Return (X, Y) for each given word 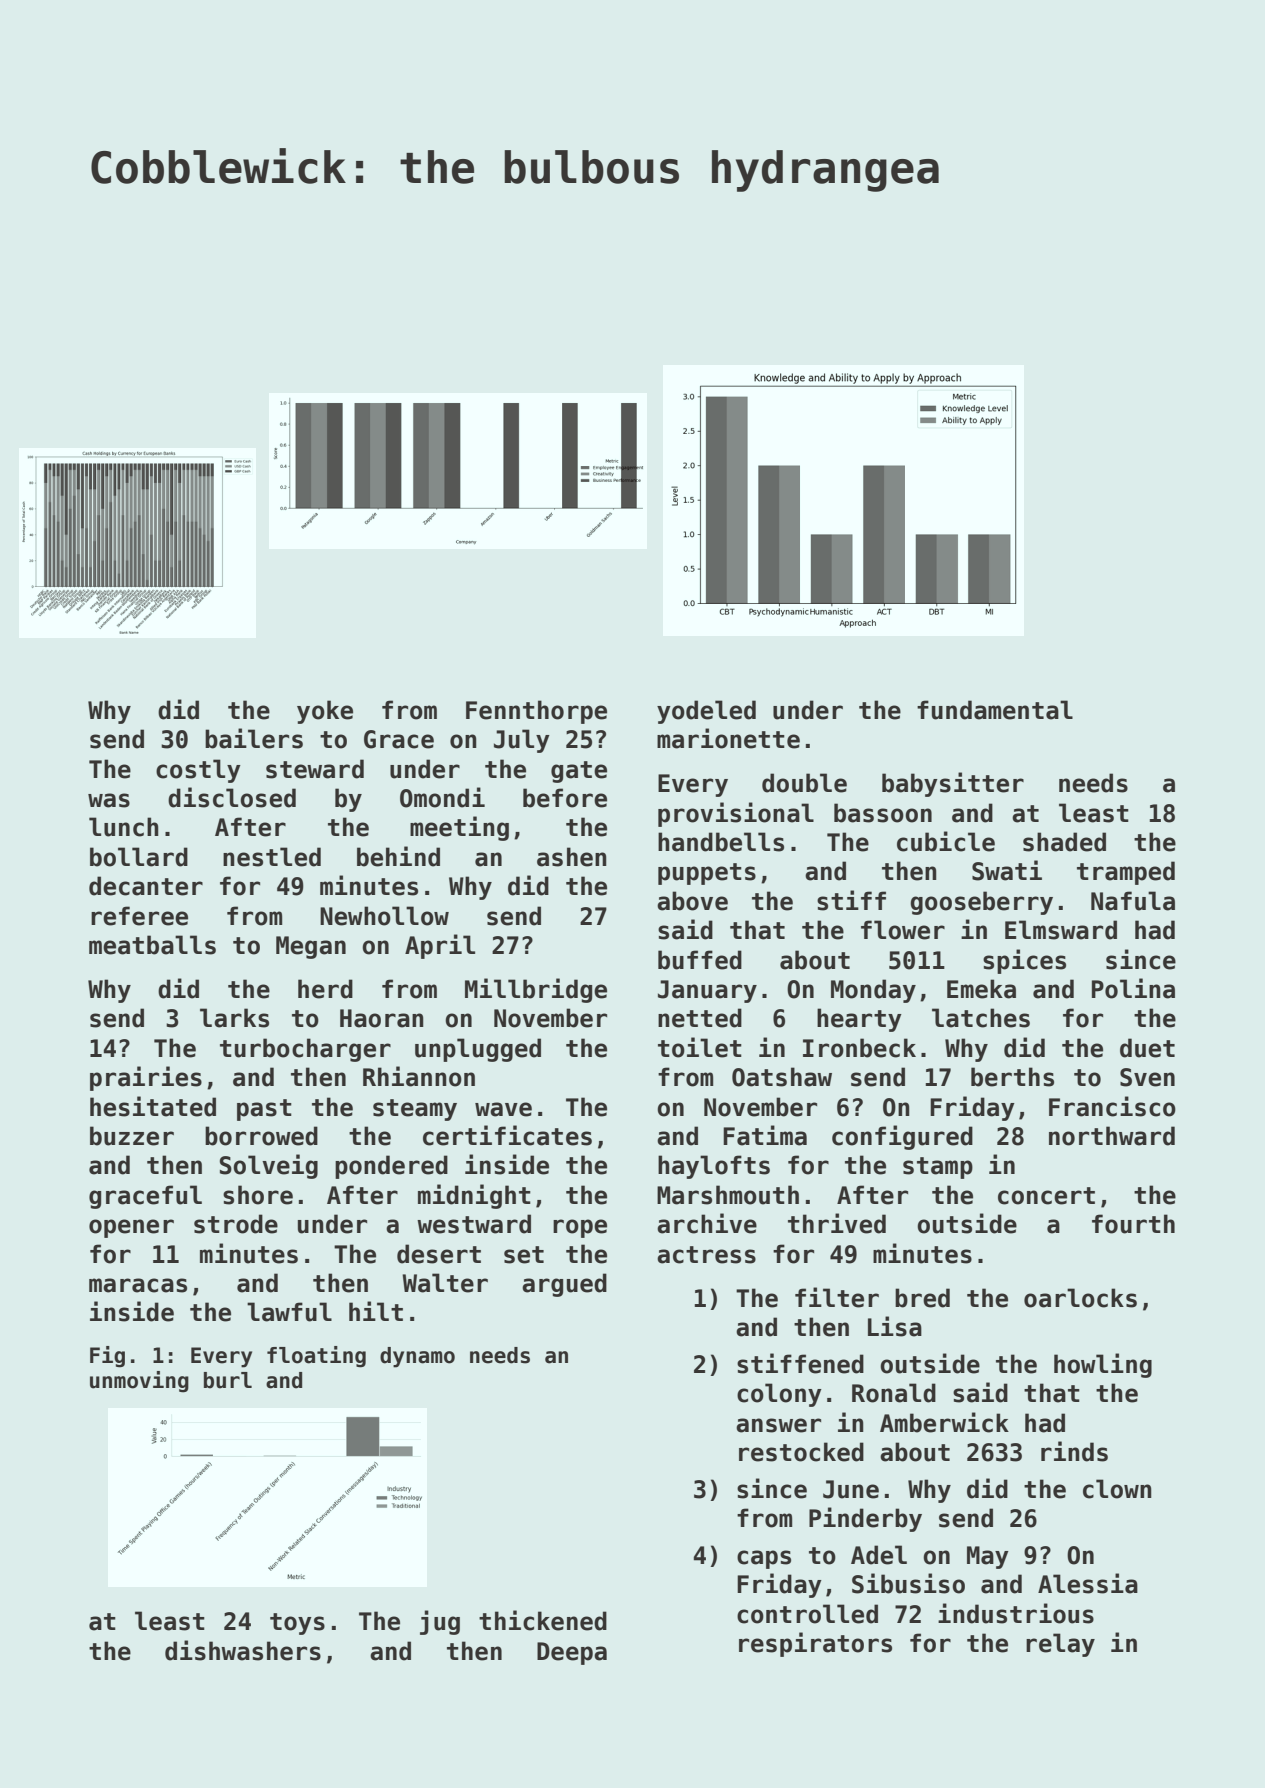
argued (564, 1285)
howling (1103, 1365)
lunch (124, 827)
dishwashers (243, 1650)
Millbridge (536, 990)
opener (131, 1228)
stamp (938, 1168)
